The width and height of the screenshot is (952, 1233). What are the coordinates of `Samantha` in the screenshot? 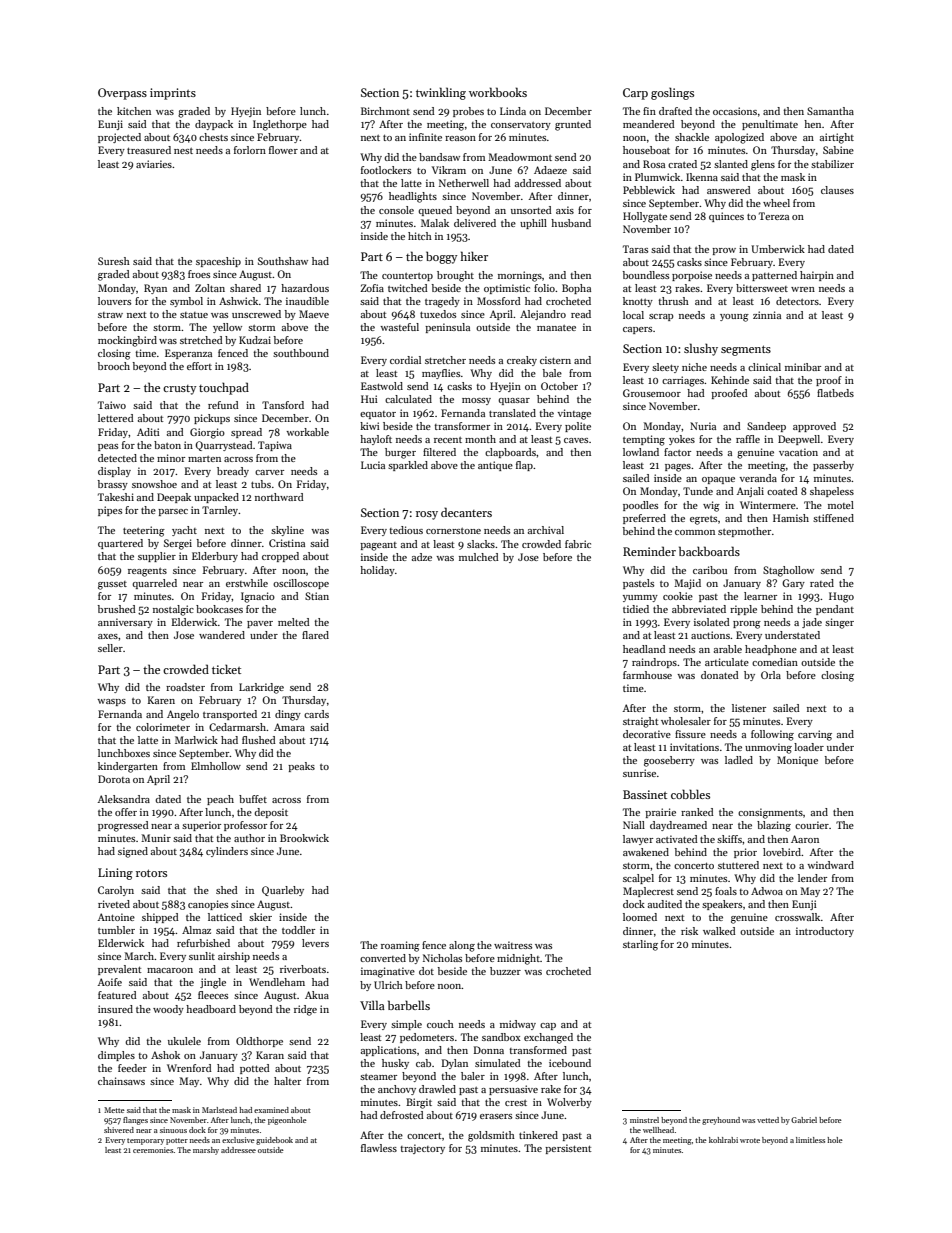 It's located at (830, 111).
